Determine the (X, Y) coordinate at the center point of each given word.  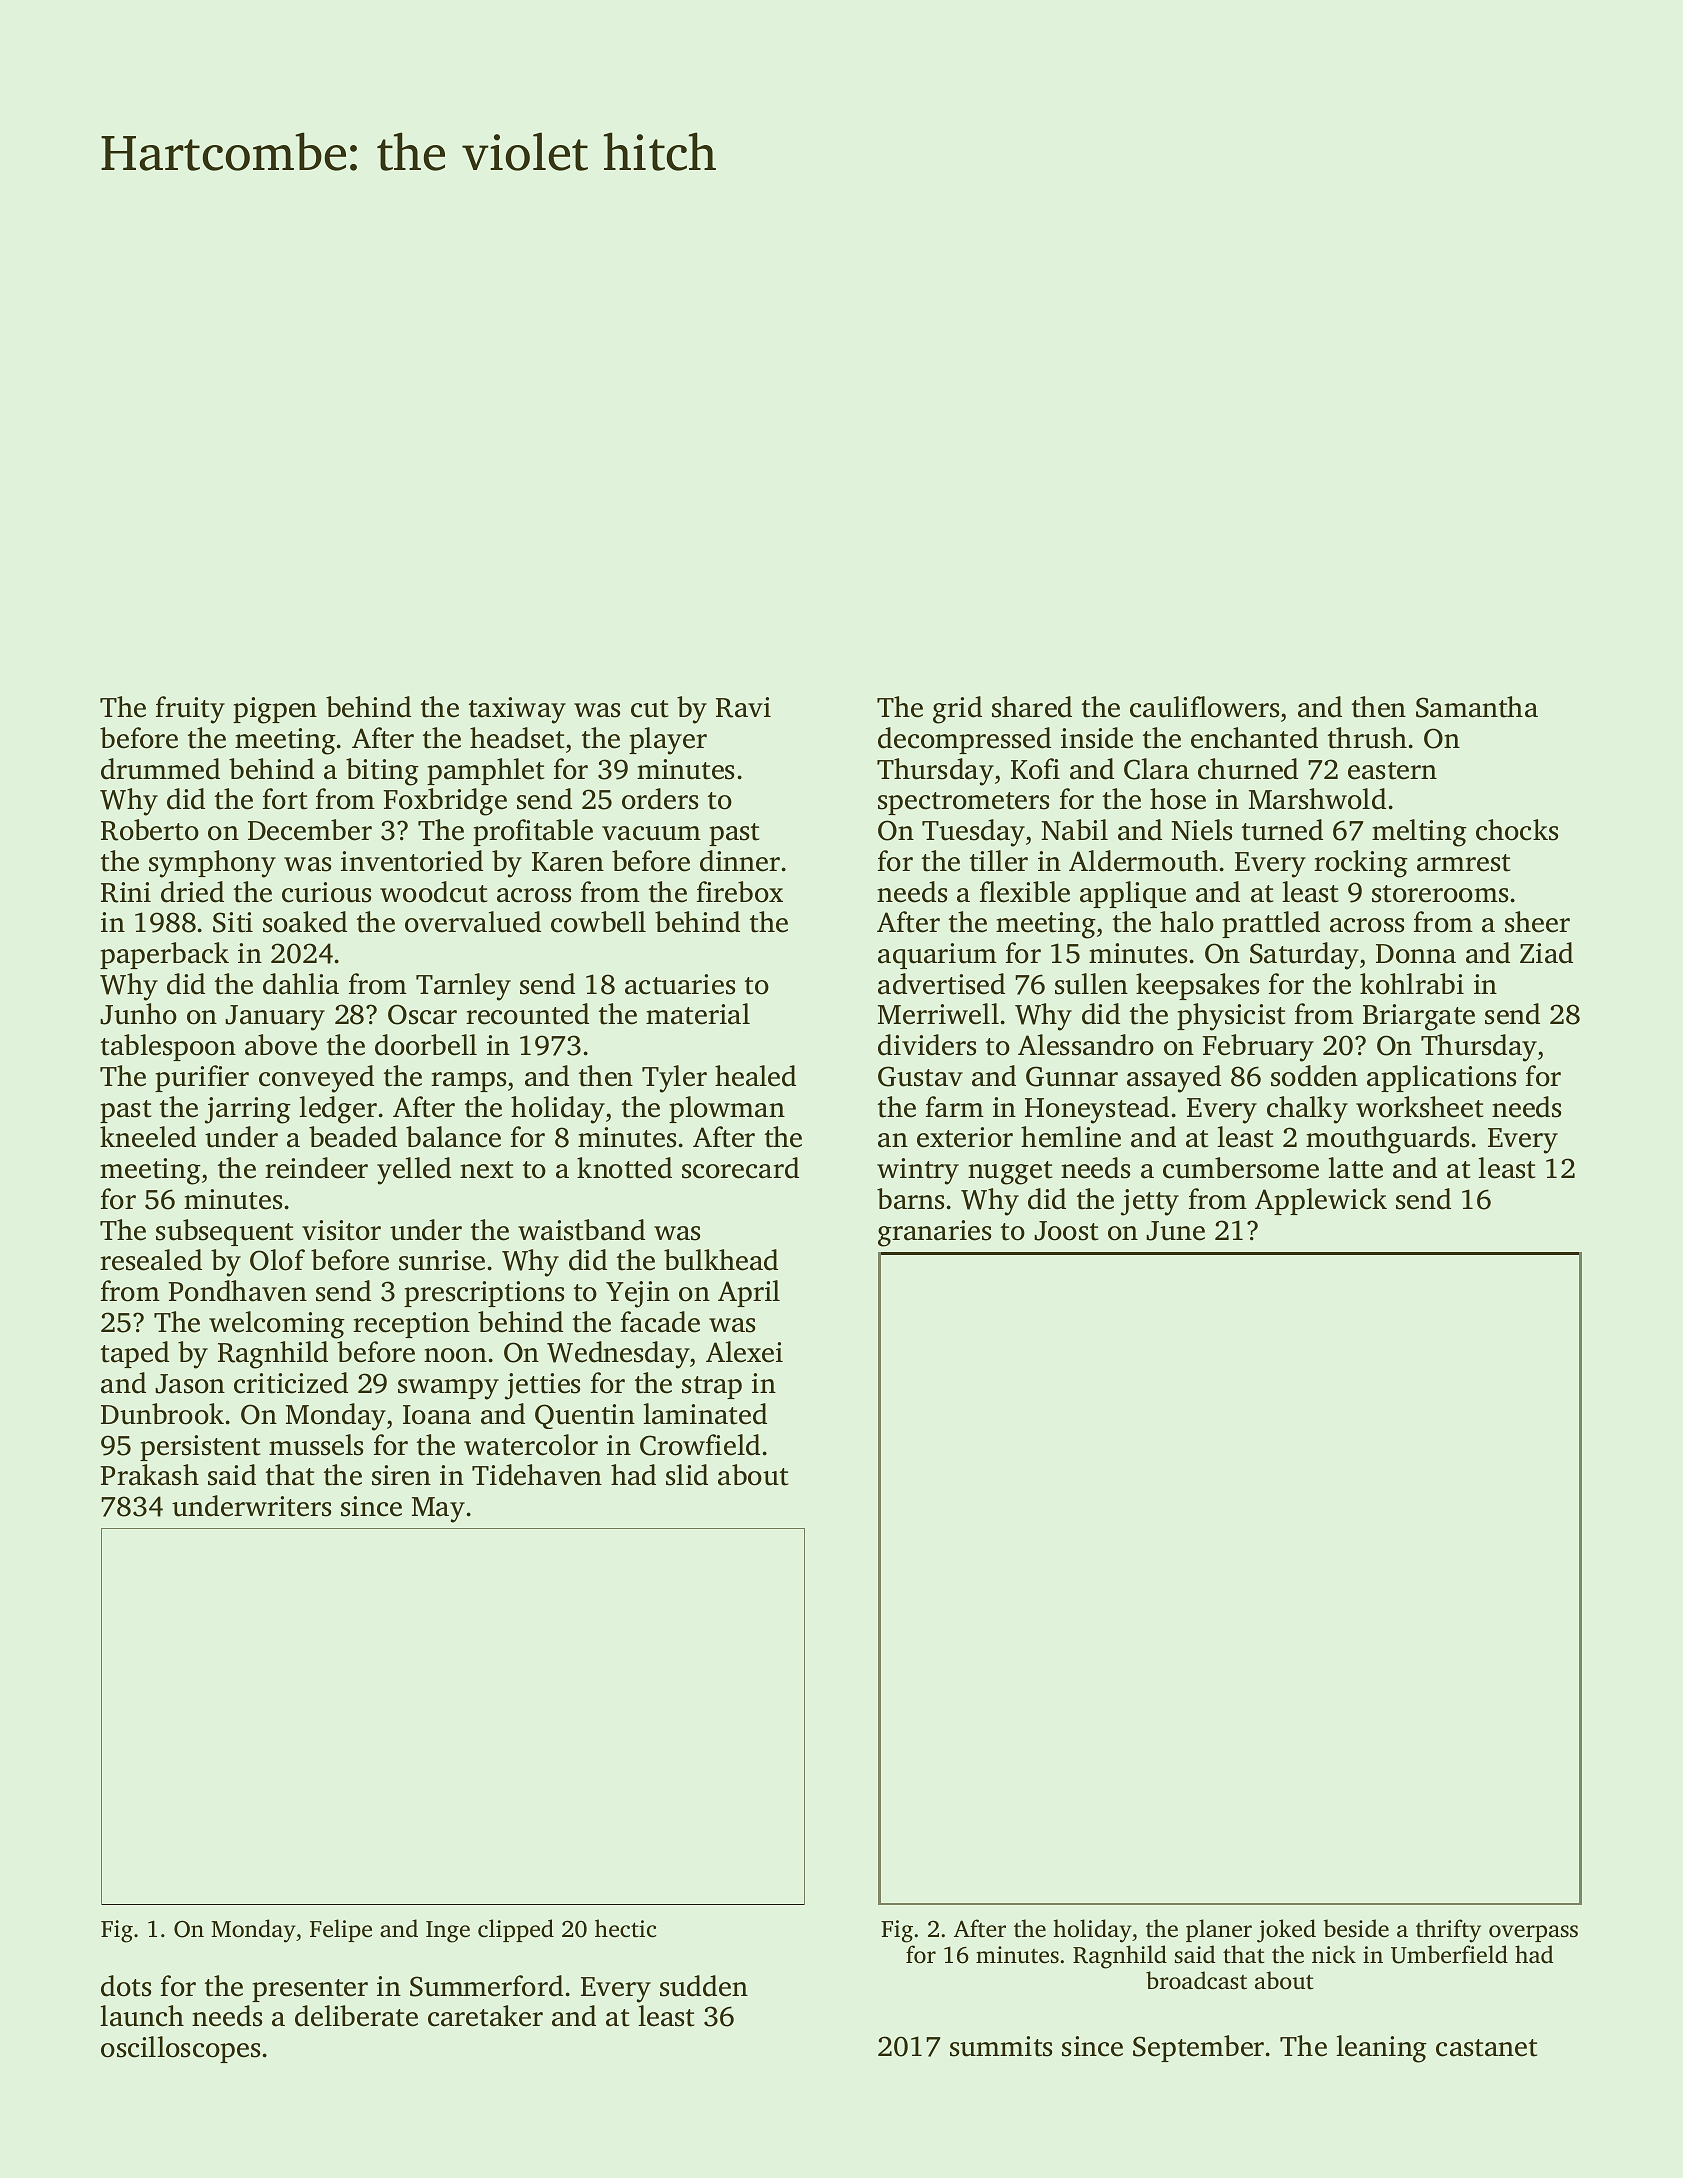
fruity (190, 710)
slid (687, 1475)
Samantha (1477, 707)
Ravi (743, 707)
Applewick (1321, 1201)
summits (1001, 2046)
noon (455, 1355)
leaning (1381, 2049)
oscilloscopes (180, 2049)
